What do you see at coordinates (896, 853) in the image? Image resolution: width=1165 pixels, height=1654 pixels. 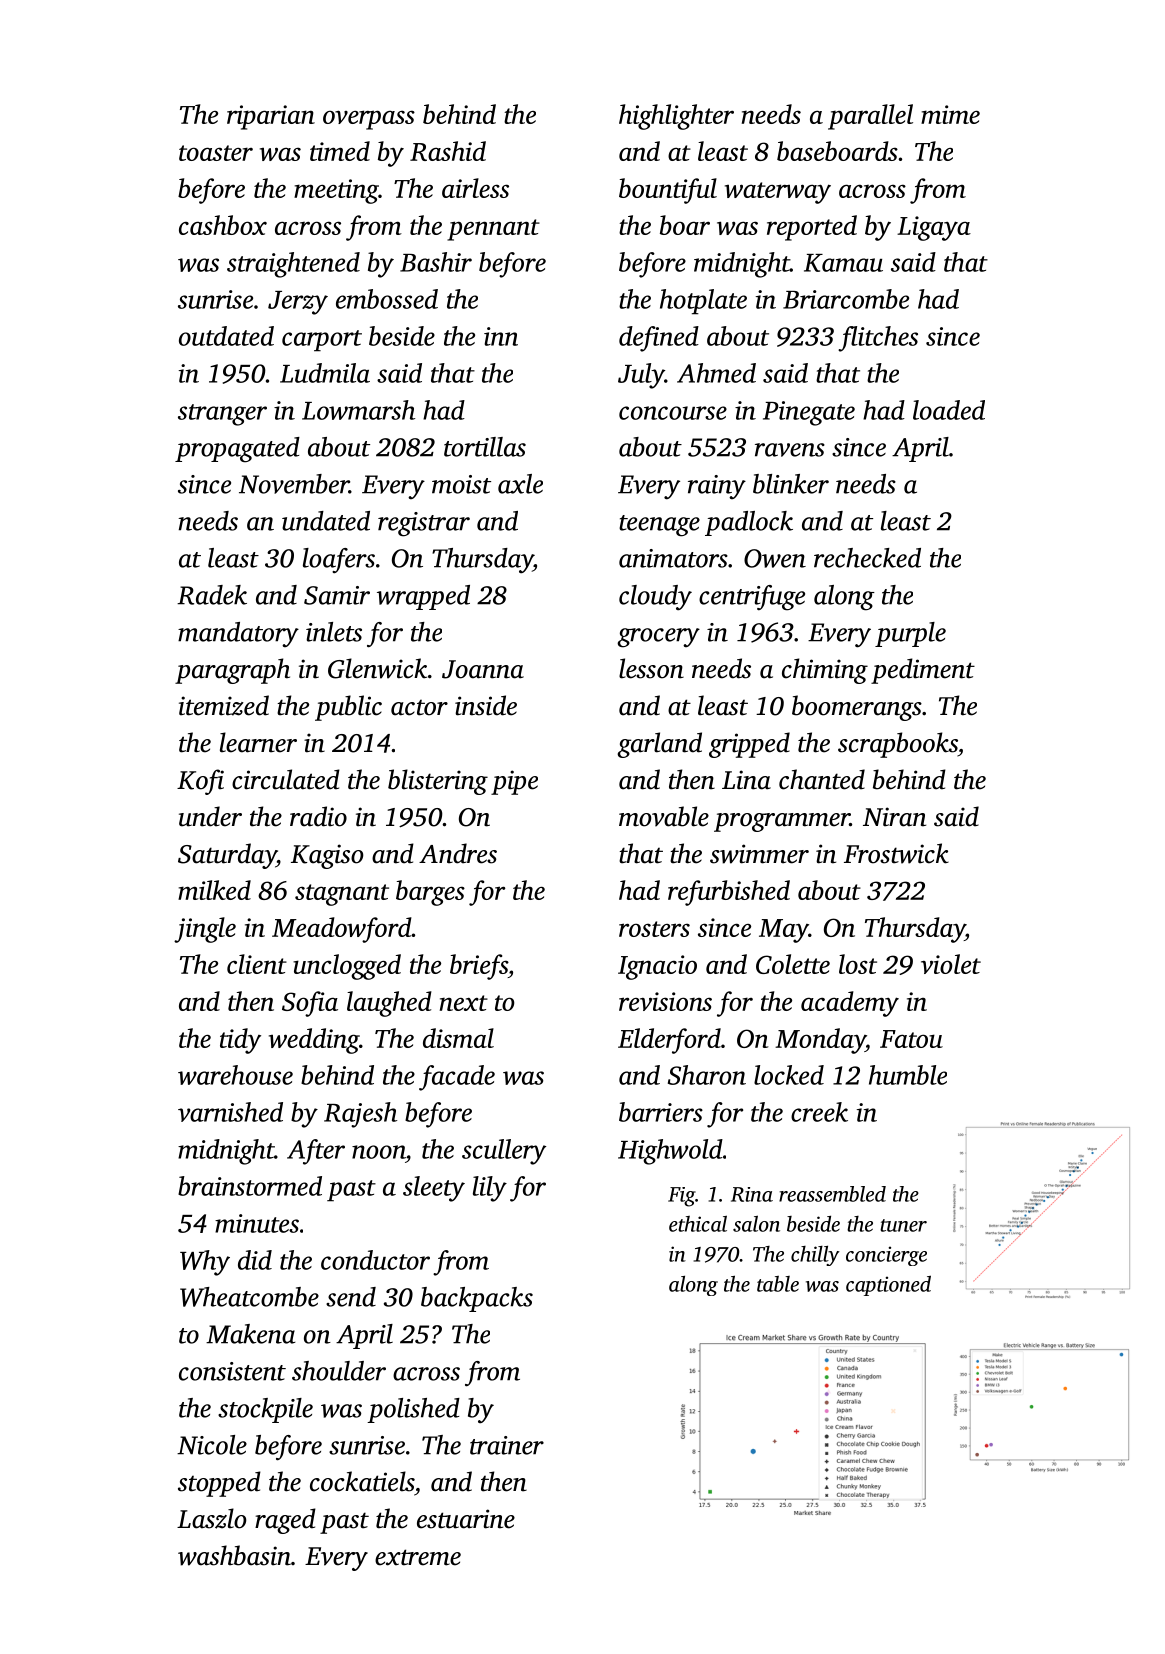 I see `Frostwick` at bounding box center [896, 853].
